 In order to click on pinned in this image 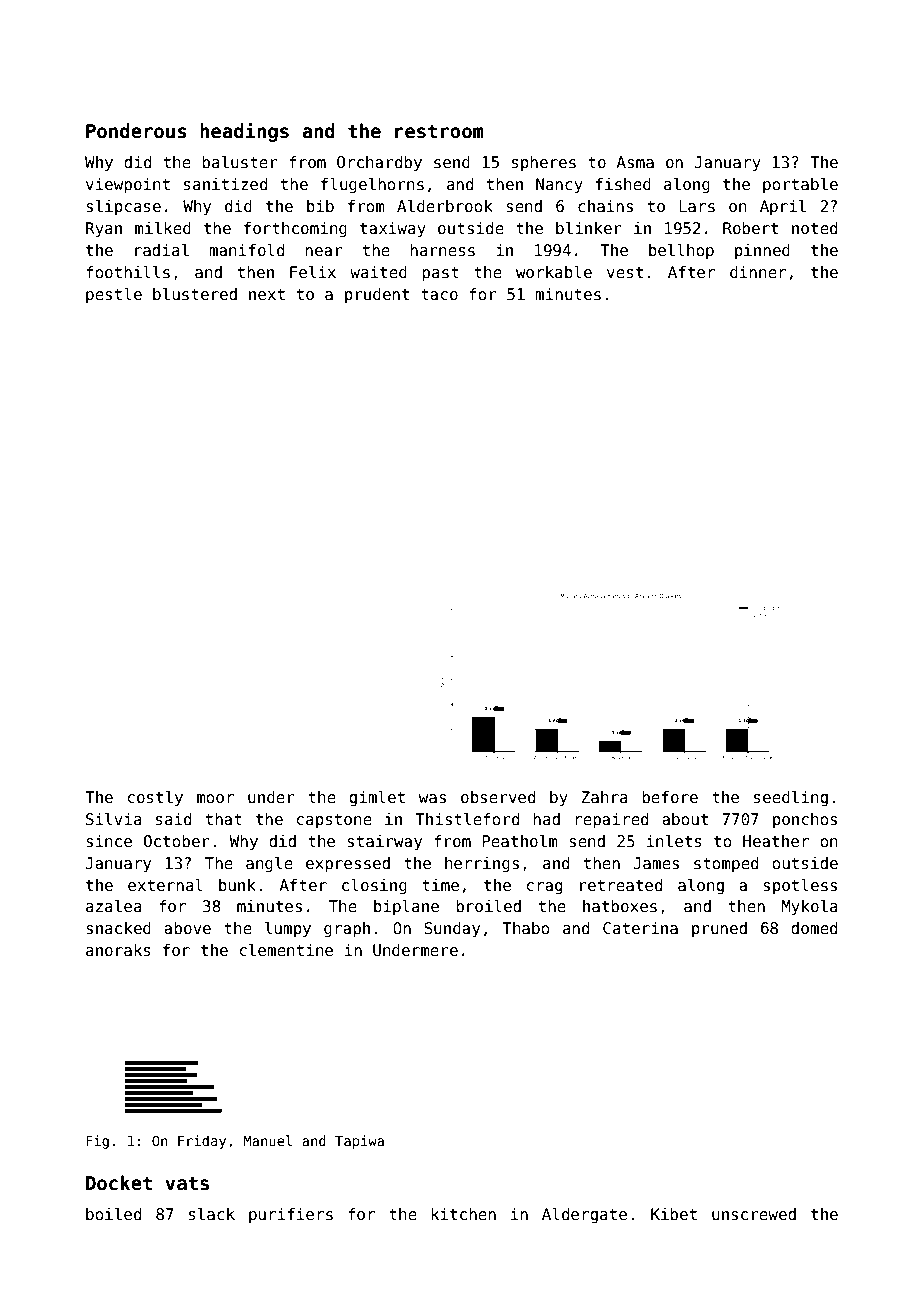, I will do `click(762, 251)`.
